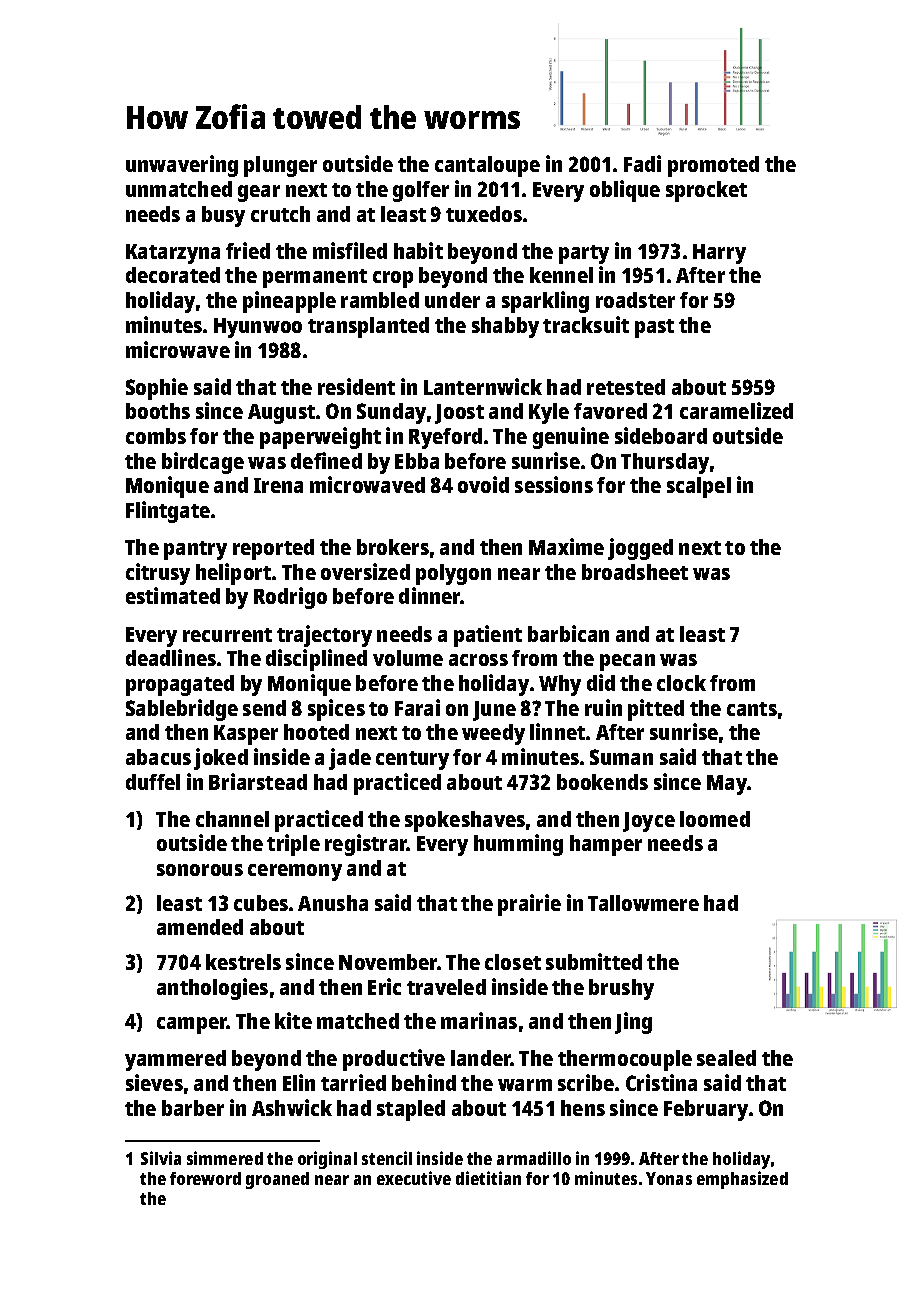 Image resolution: width=924 pixels, height=1311 pixels. I want to click on Hyunwoo, so click(258, 328).
